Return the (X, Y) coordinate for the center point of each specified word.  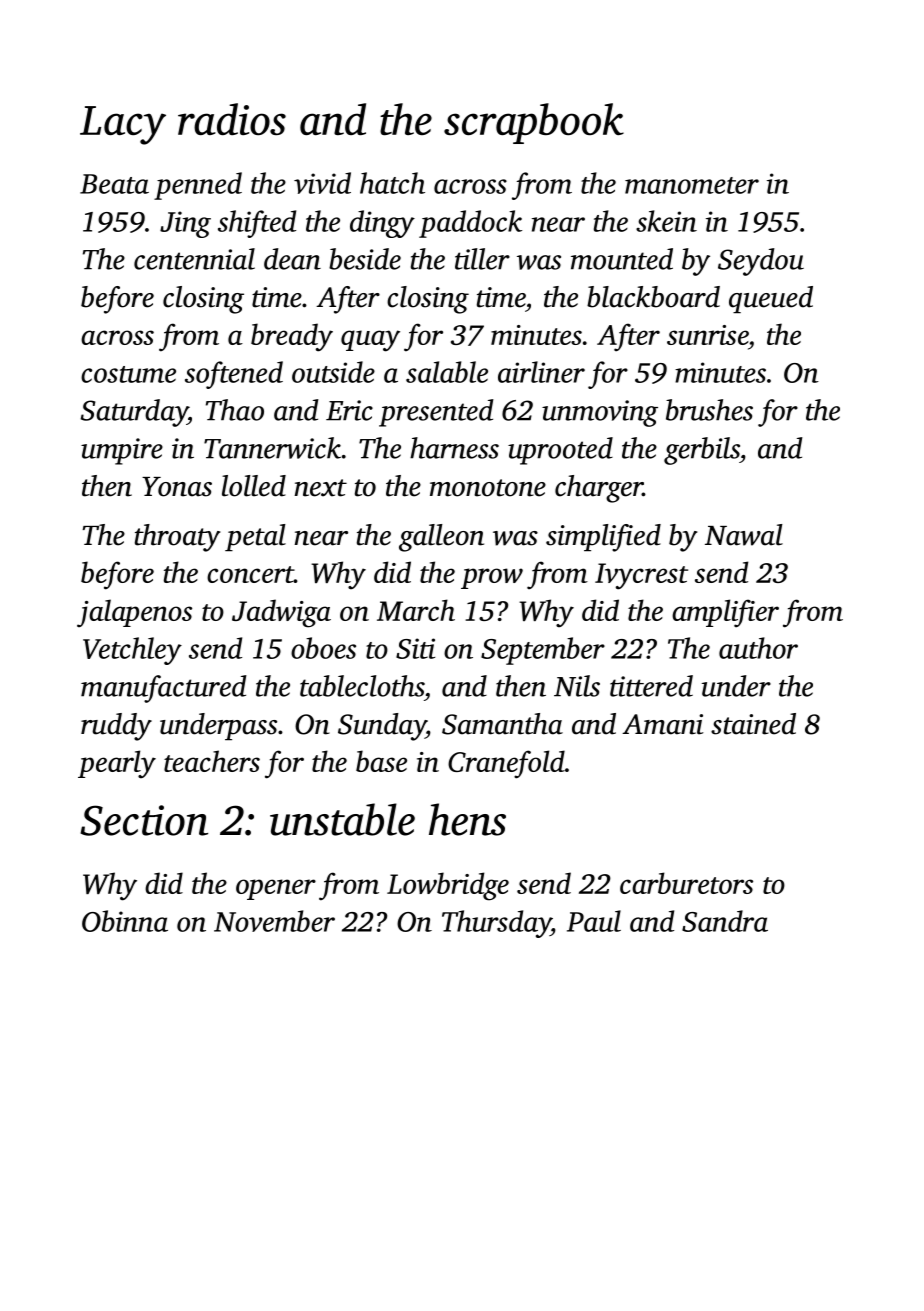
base (381, 761)
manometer (692, 185)
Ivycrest (641, 576)
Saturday (134, 413)
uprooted (560, 451)
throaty (177, 538)
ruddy (116, 727)
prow (492, 578)
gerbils (702, 451)
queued (771, 299)
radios (232, 119)
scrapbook (534, 123)
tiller (482, 259)
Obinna (125, 921)
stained (753, 724)
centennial (194, 259)
